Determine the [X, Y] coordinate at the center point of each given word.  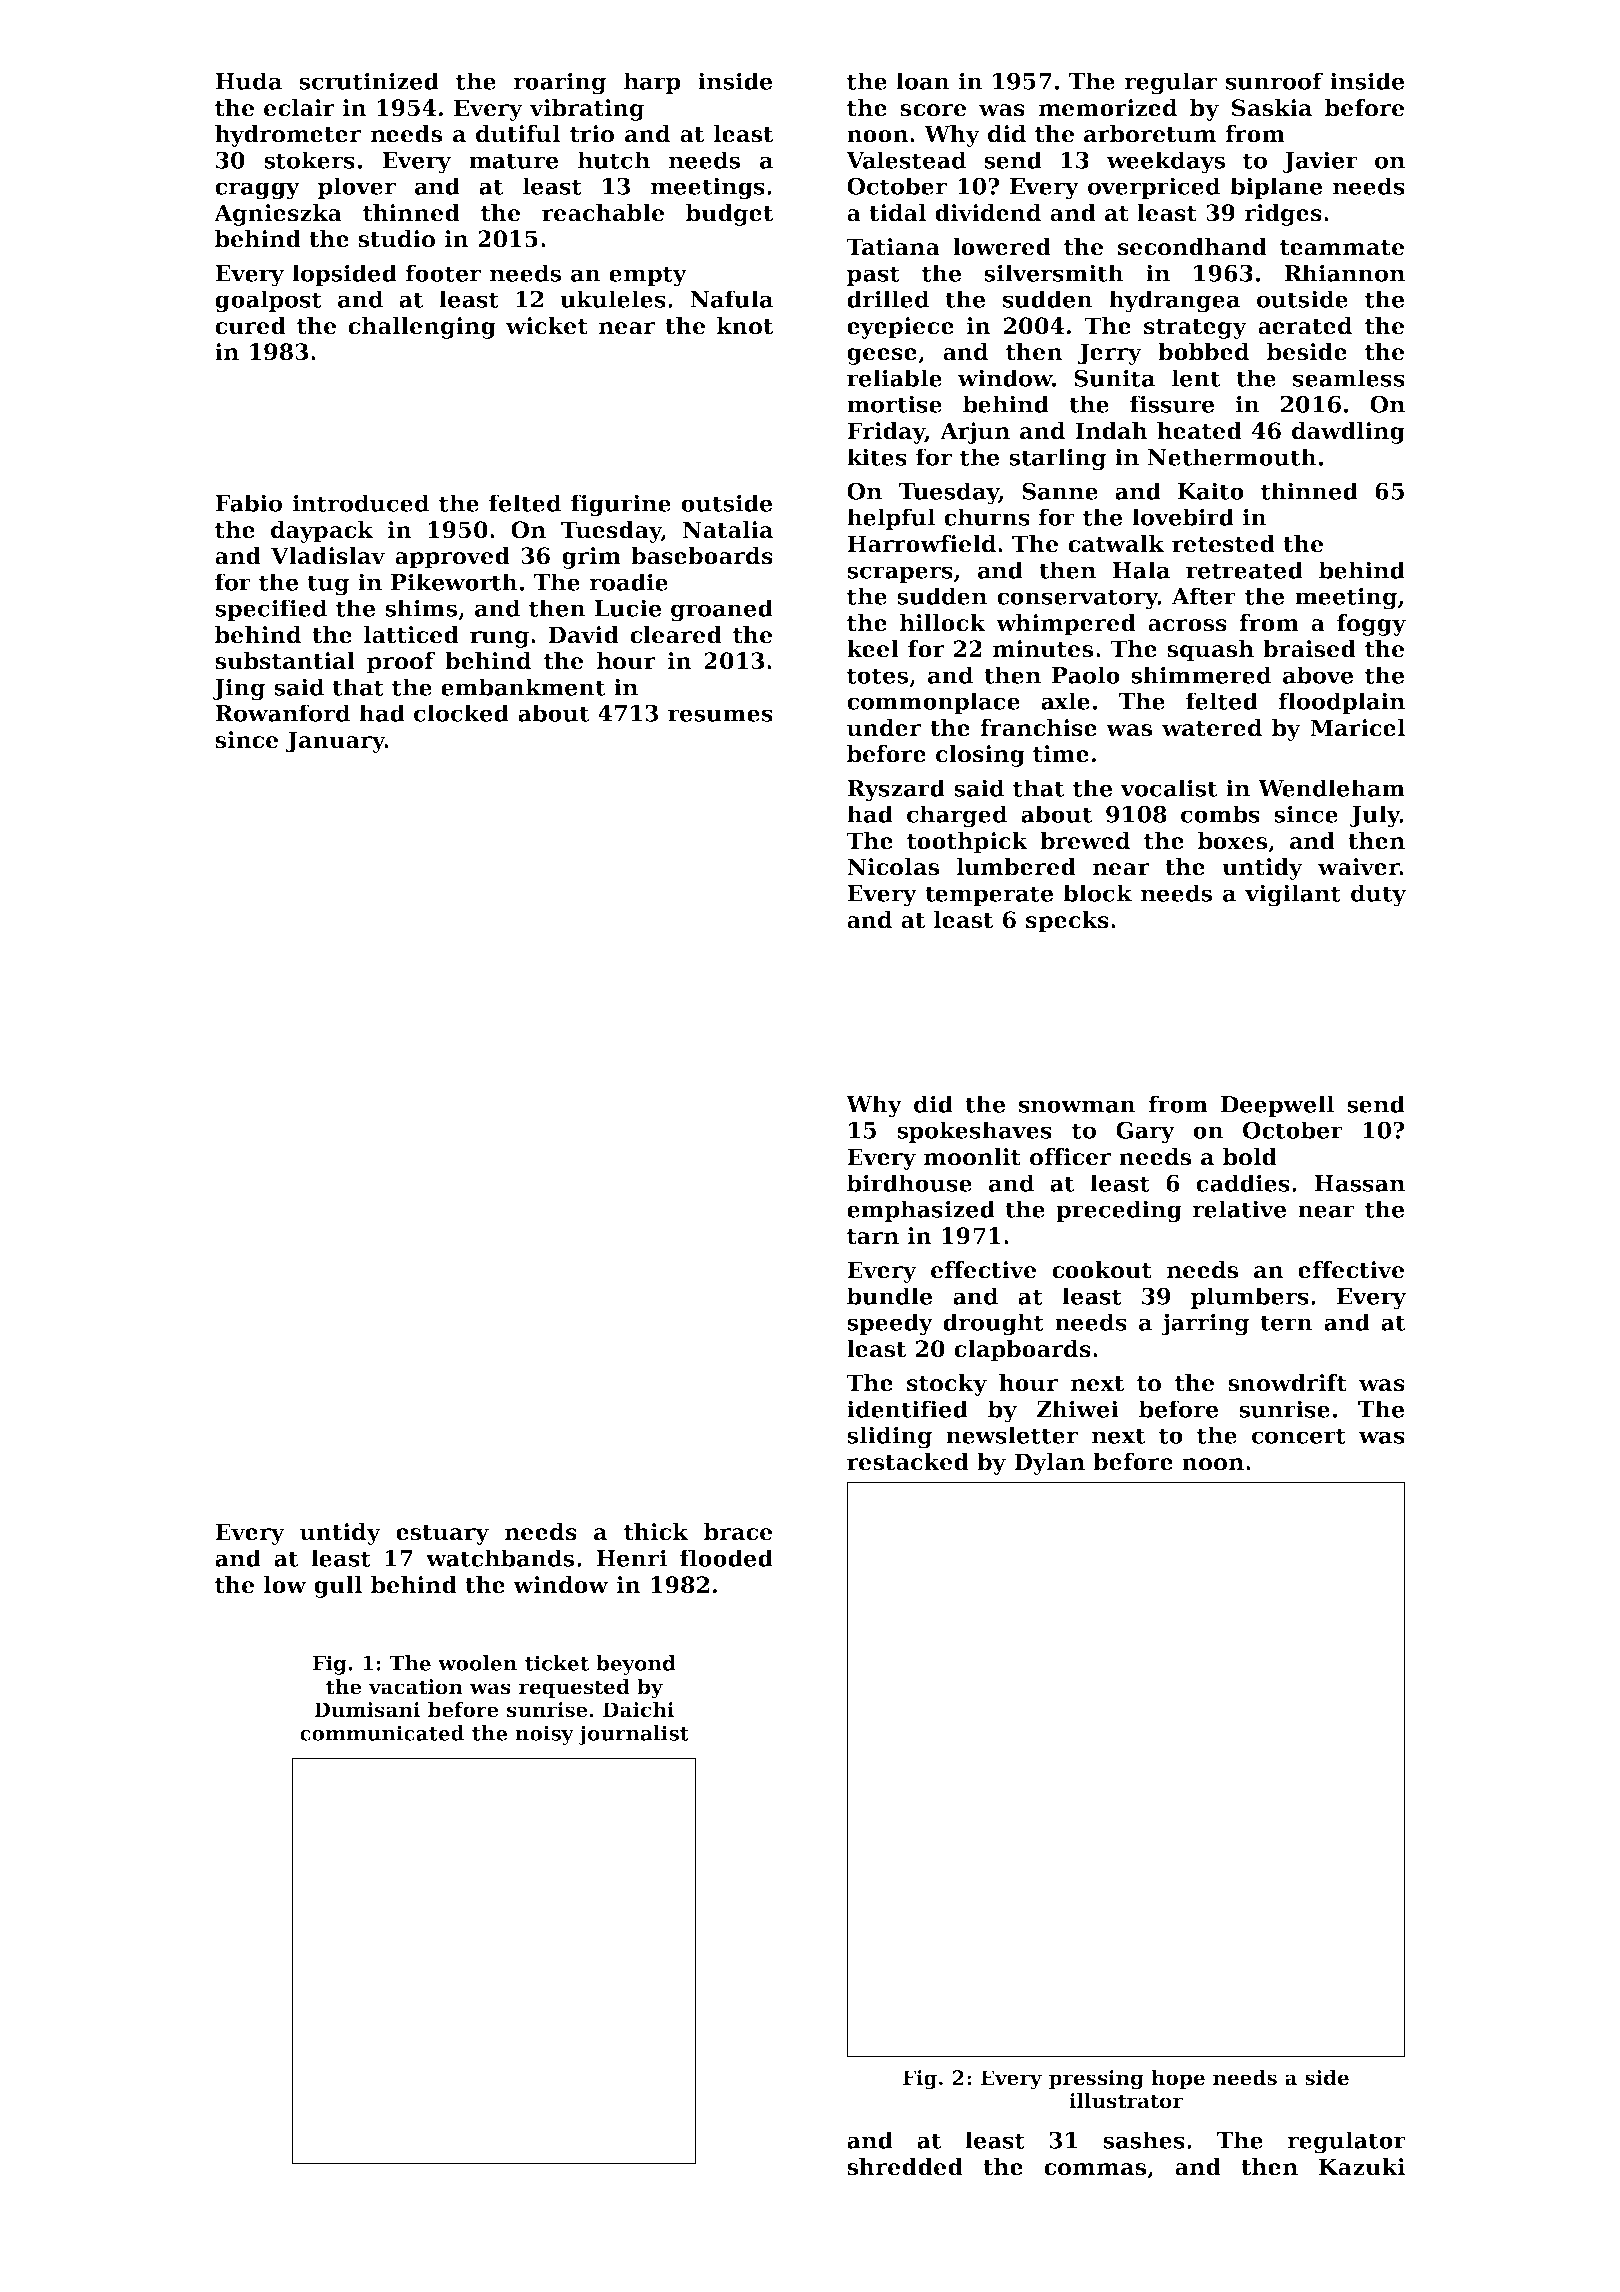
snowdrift [1287, 1383]
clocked [461, 713]
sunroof [1274, 81]
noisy [544, 1735]
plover [357, 188]
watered [1212, 728]
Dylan [1049, 1464]
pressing [1096, 2080]
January [335, 742]
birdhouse [909, 1183]
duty [1378, 895]
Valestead [906, 160]
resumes [720, 715]
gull [338, 1587]
